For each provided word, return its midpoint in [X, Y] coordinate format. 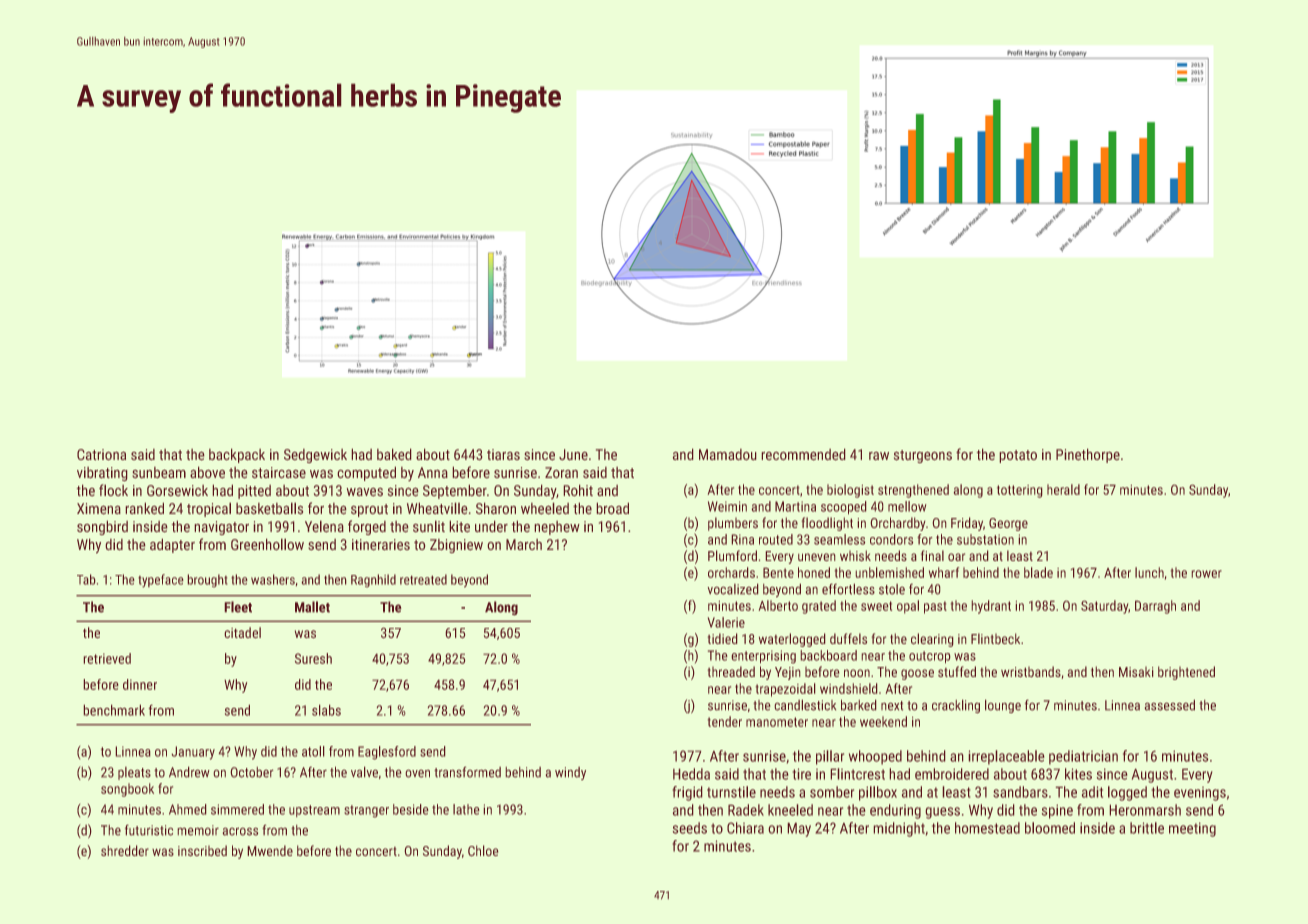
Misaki [1136, 671]
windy [570, 773]
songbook [127, 790]
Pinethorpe [1088, 455]
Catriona [101, 454]
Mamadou [728, 454]
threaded [731, 671]
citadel [242, 632]
